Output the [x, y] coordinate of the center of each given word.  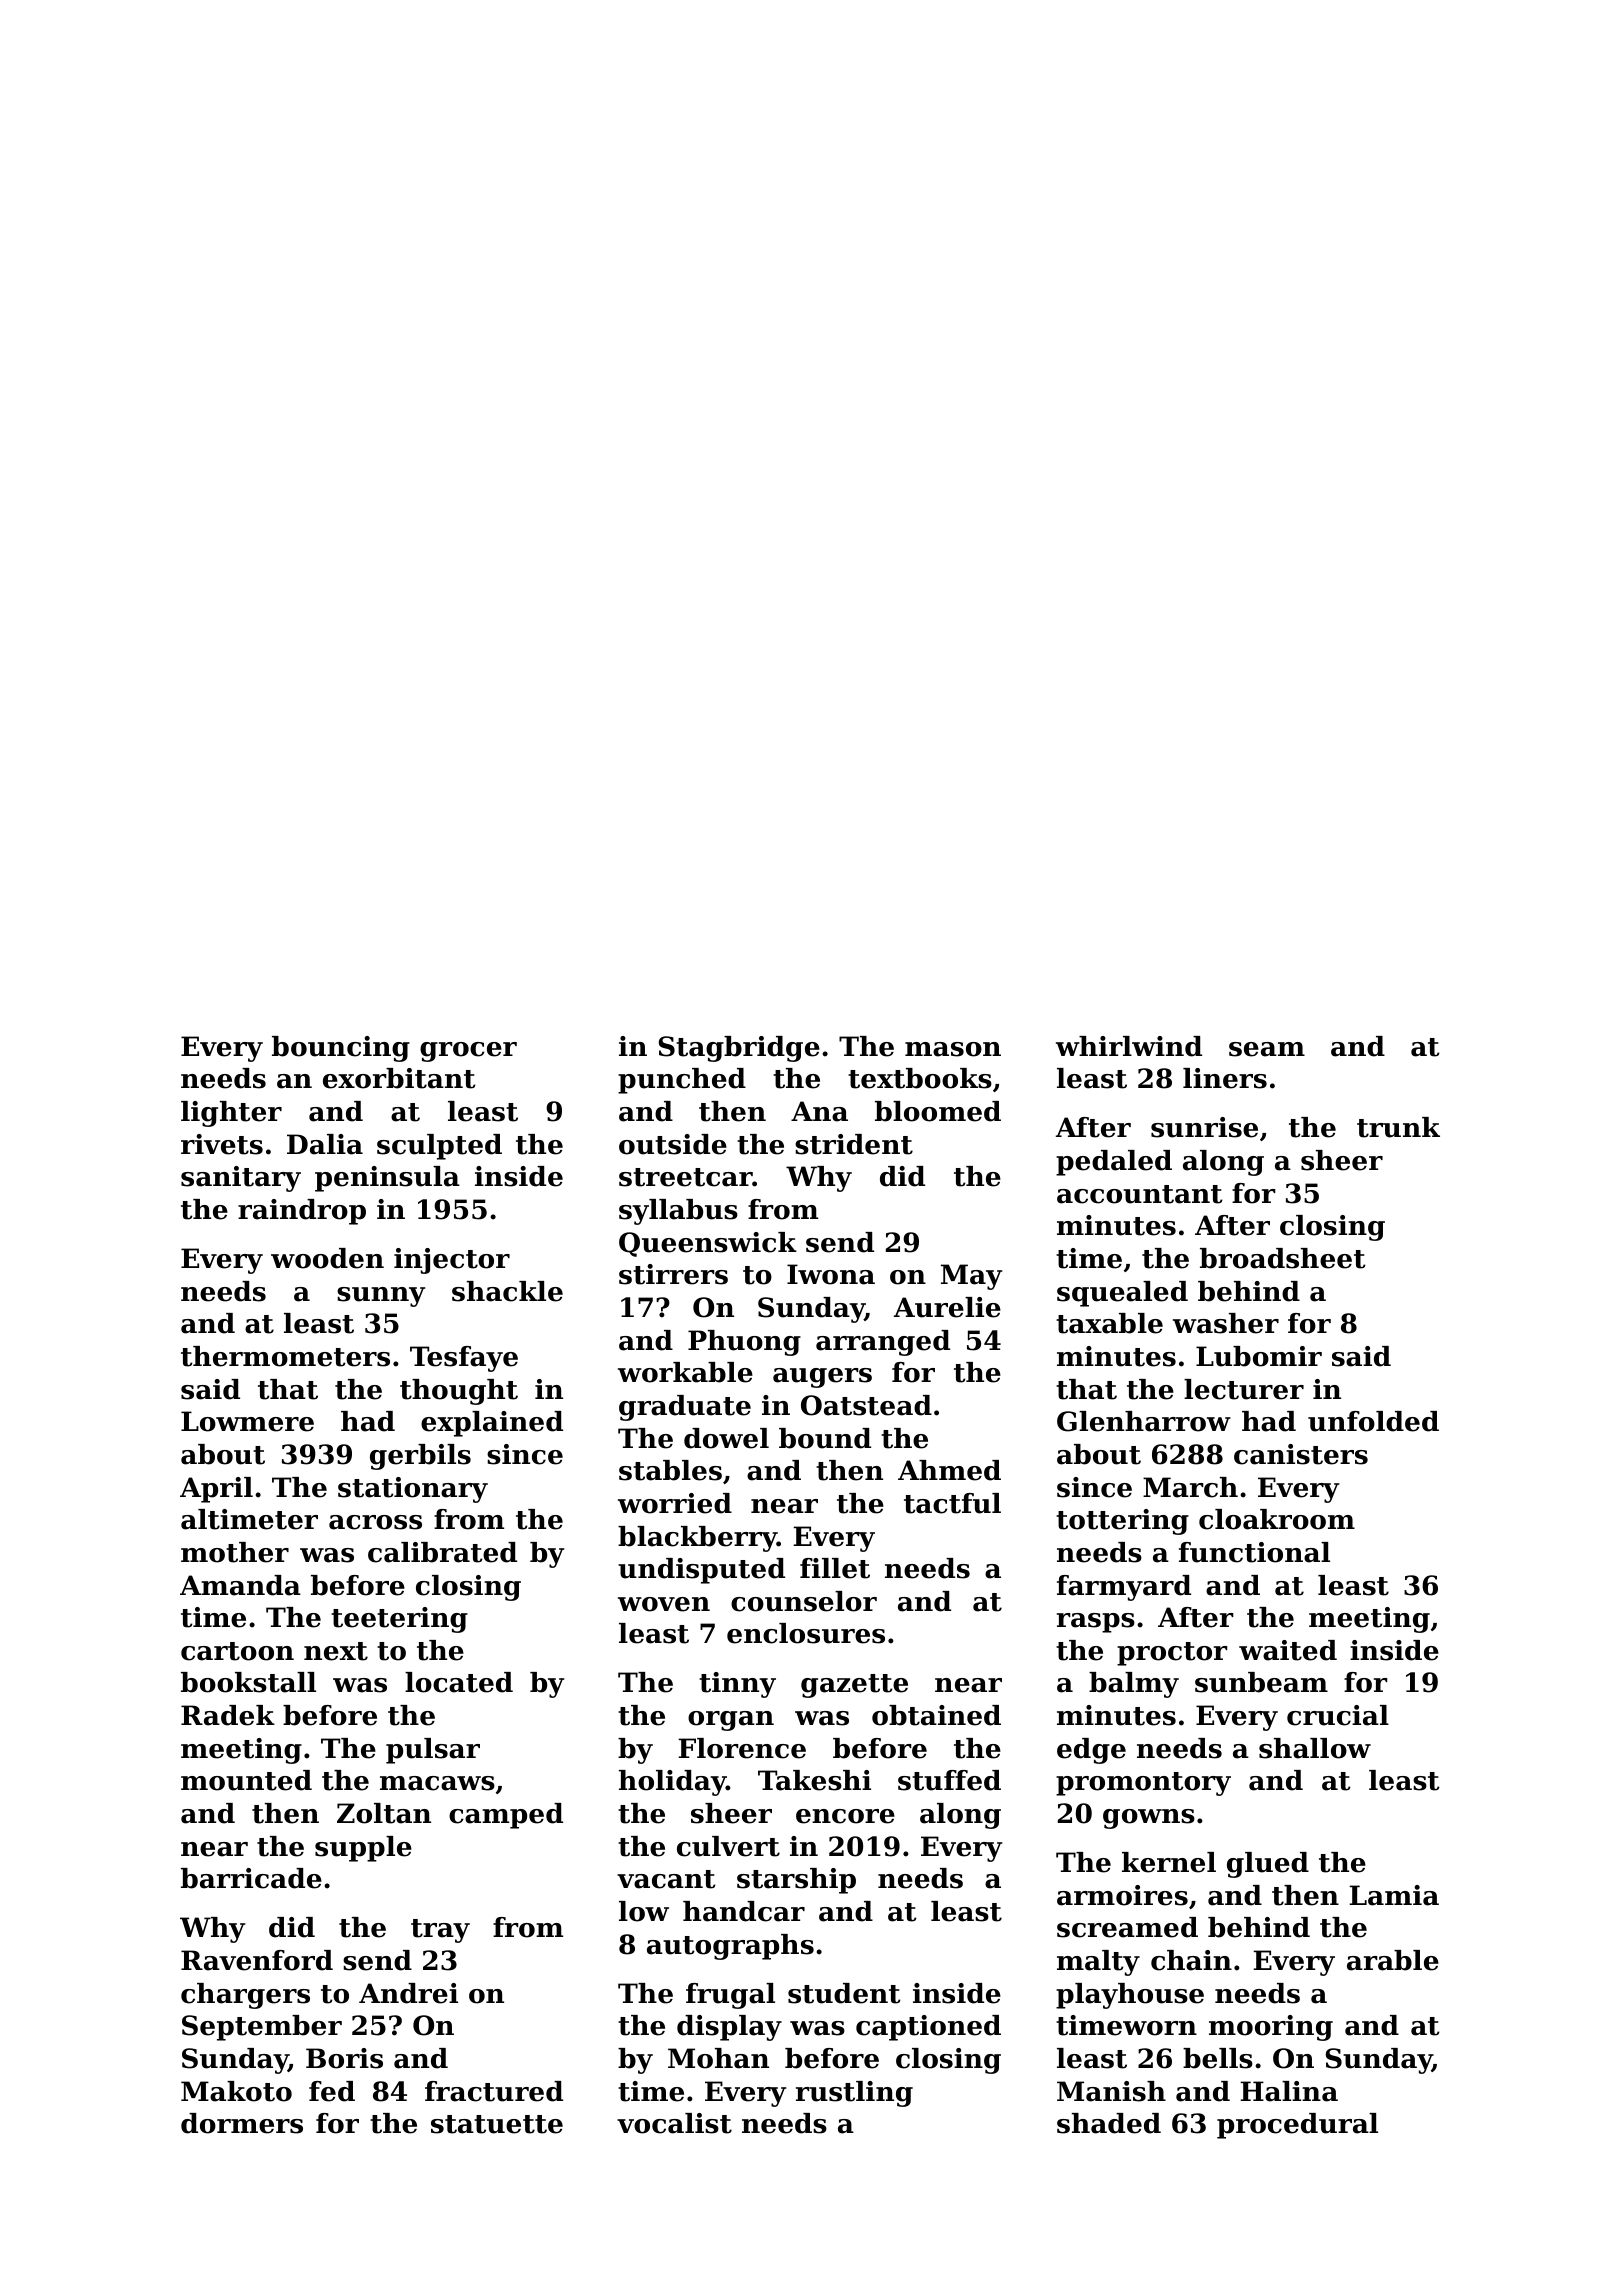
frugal [730, 1996]
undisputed [701, 1571]
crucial [1338, 1715]
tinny [737, 1685]
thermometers [285, 1356]
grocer [468, 1052]
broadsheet [1283, 1258]
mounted [246, 1780]
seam [1267, 1049]
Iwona [831, 1274]
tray [440, 1931]
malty [1098, 1963]
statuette [497, 2124]
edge [1091, 1751]
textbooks [920, 1078]
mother [235, 1552]
